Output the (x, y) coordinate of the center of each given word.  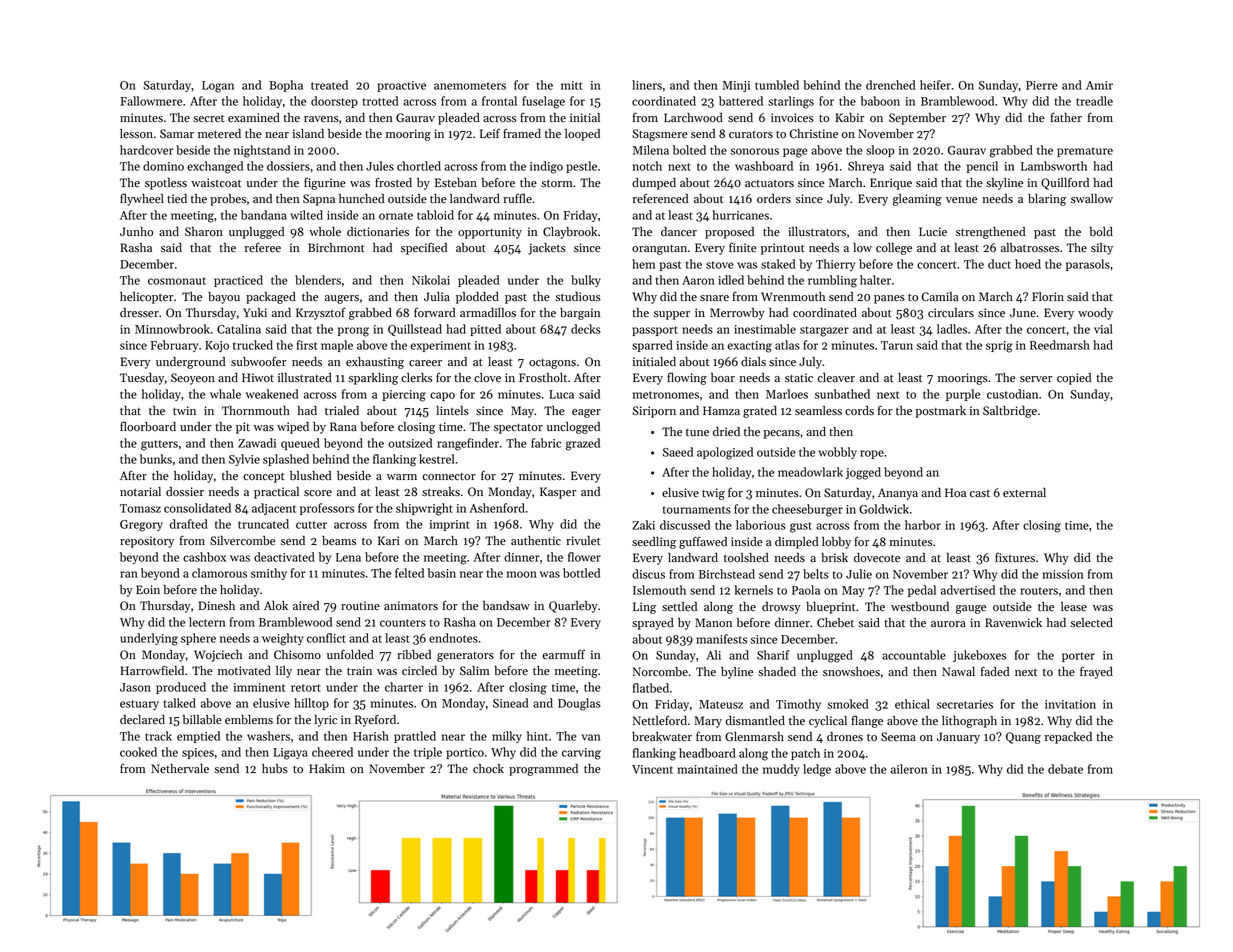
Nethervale (180, 769)
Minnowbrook (172, 329)
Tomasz (140, 508)
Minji (736, 86)
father (1066, 117)
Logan (218, 87)
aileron (909, 769)
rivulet (583, 540)
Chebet (835, 623)
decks (586, 329)
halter (875, 280)
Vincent (652, 769)
